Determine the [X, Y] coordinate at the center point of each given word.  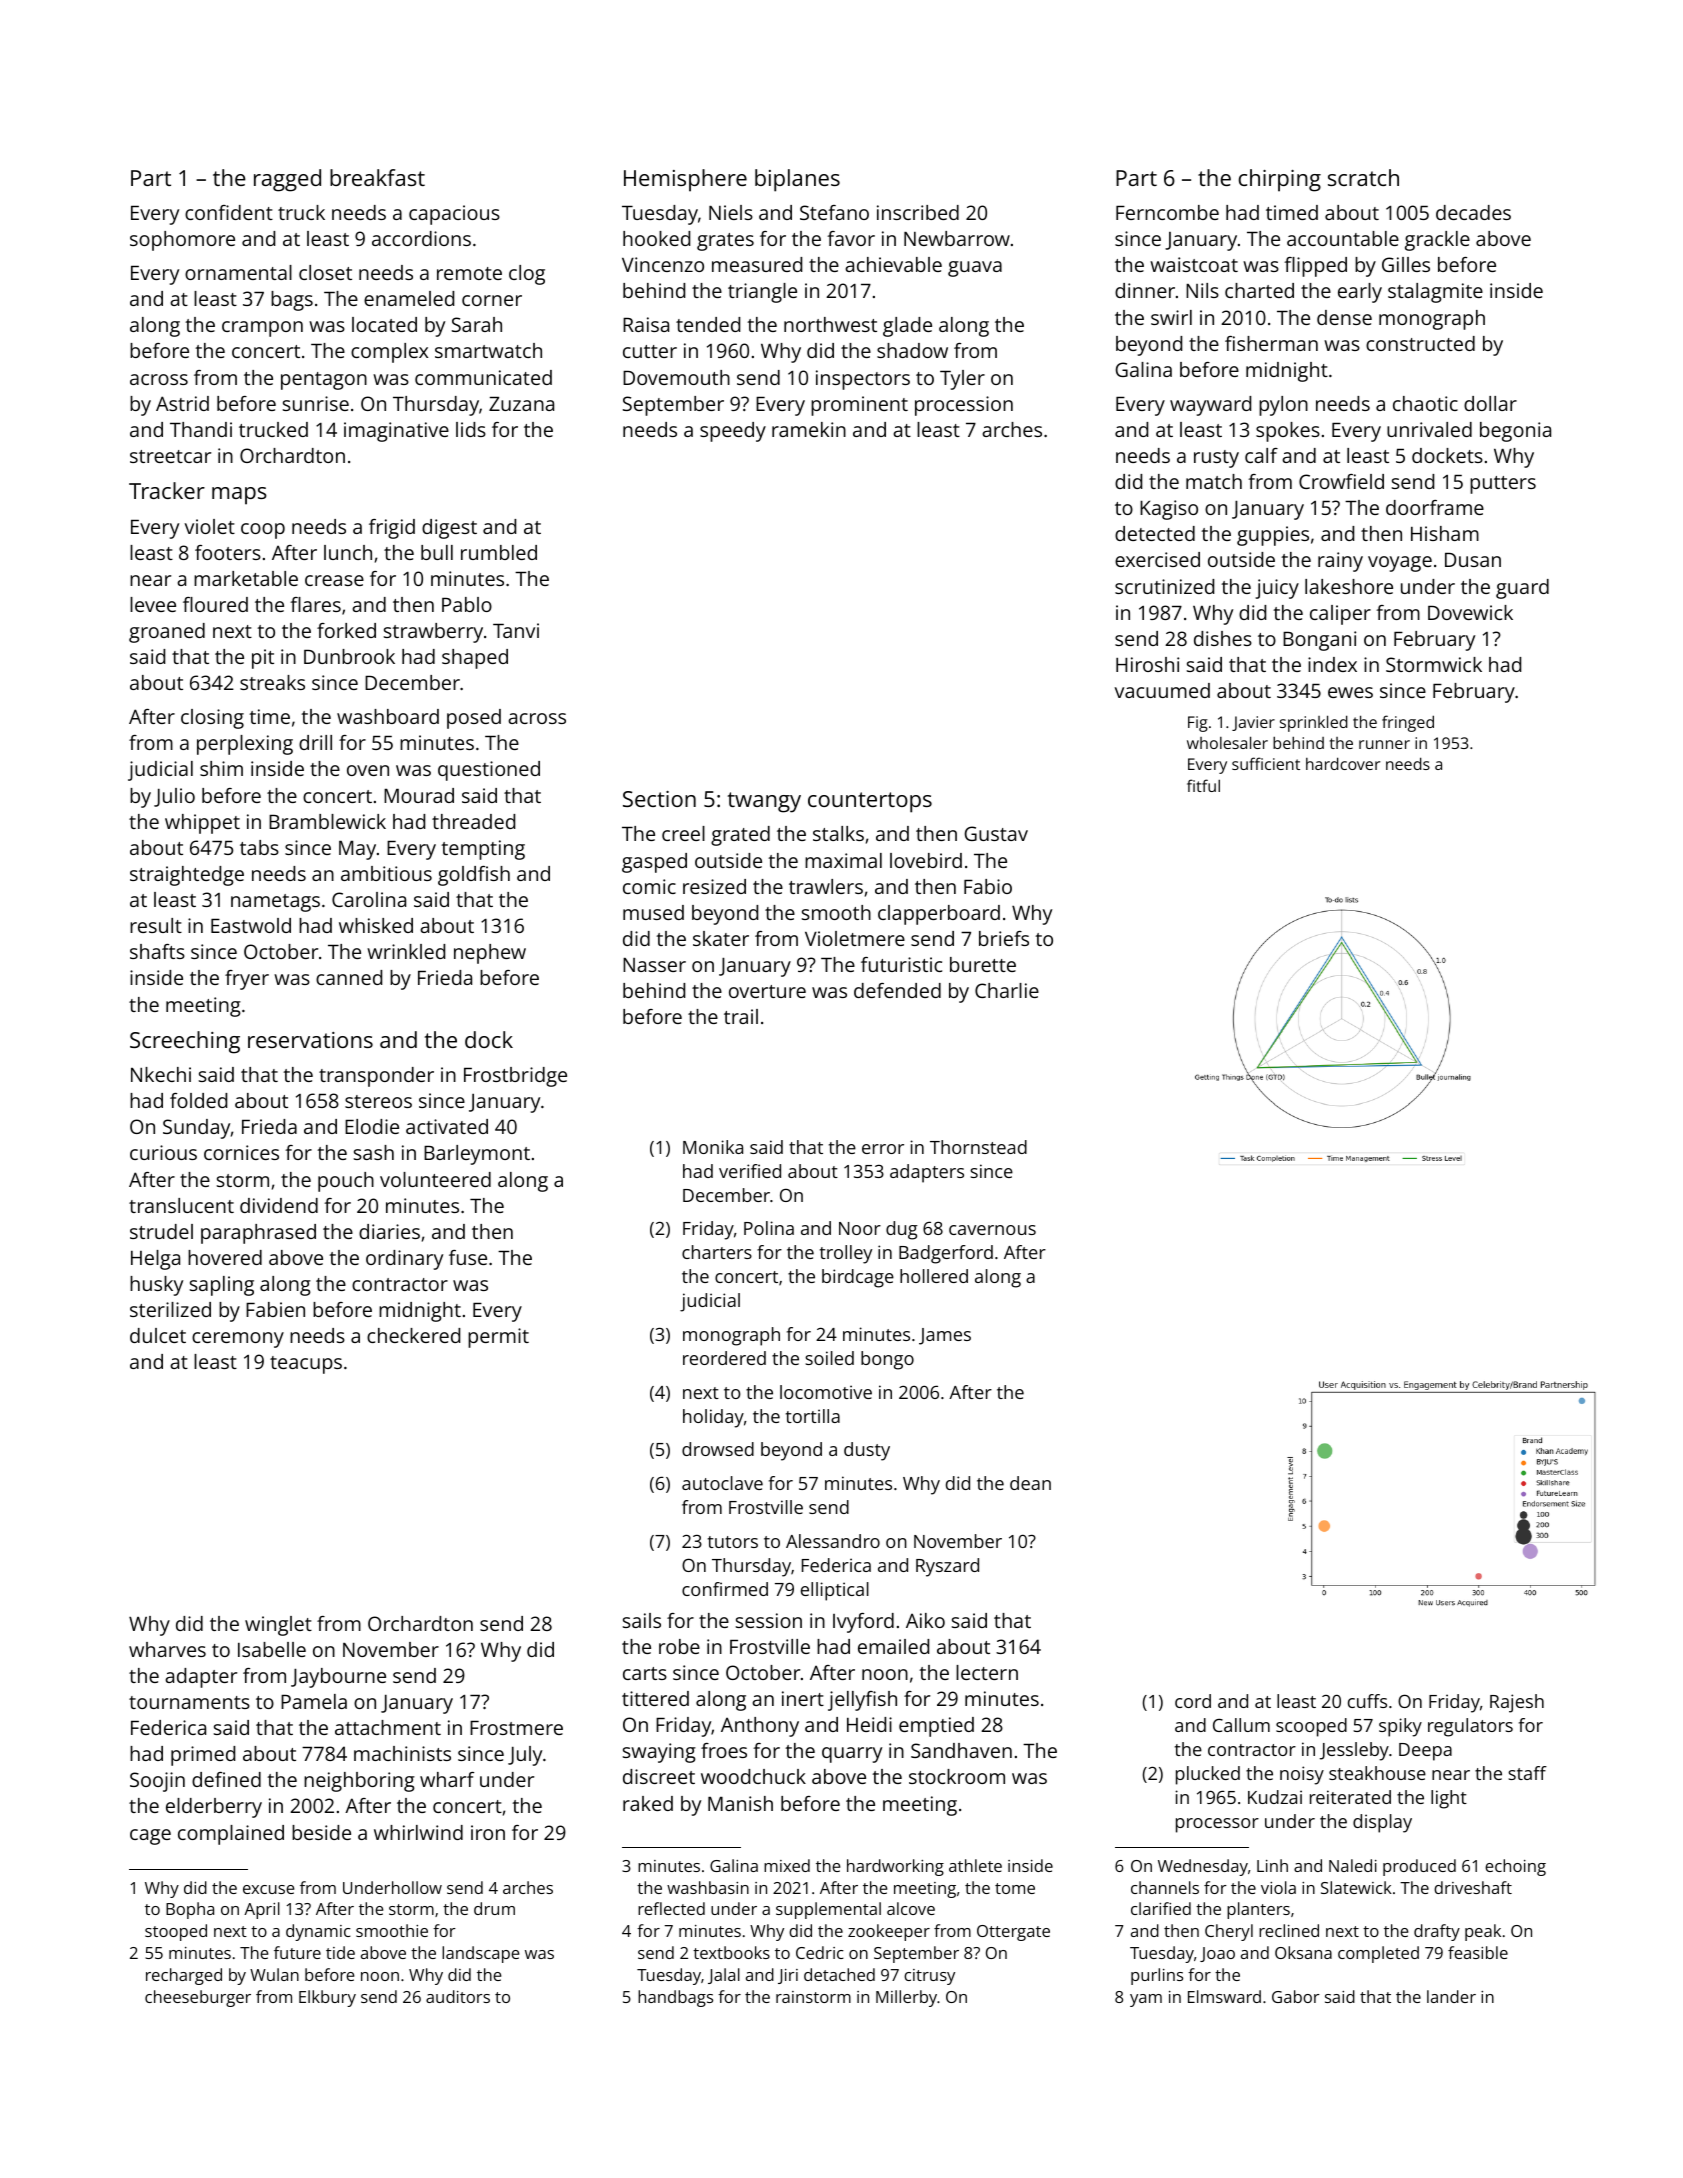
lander [1451, 1996]
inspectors [863, 380]
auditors [458, 1996]
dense [1344, 317]
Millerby [906, 1998]
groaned [167, 633]
